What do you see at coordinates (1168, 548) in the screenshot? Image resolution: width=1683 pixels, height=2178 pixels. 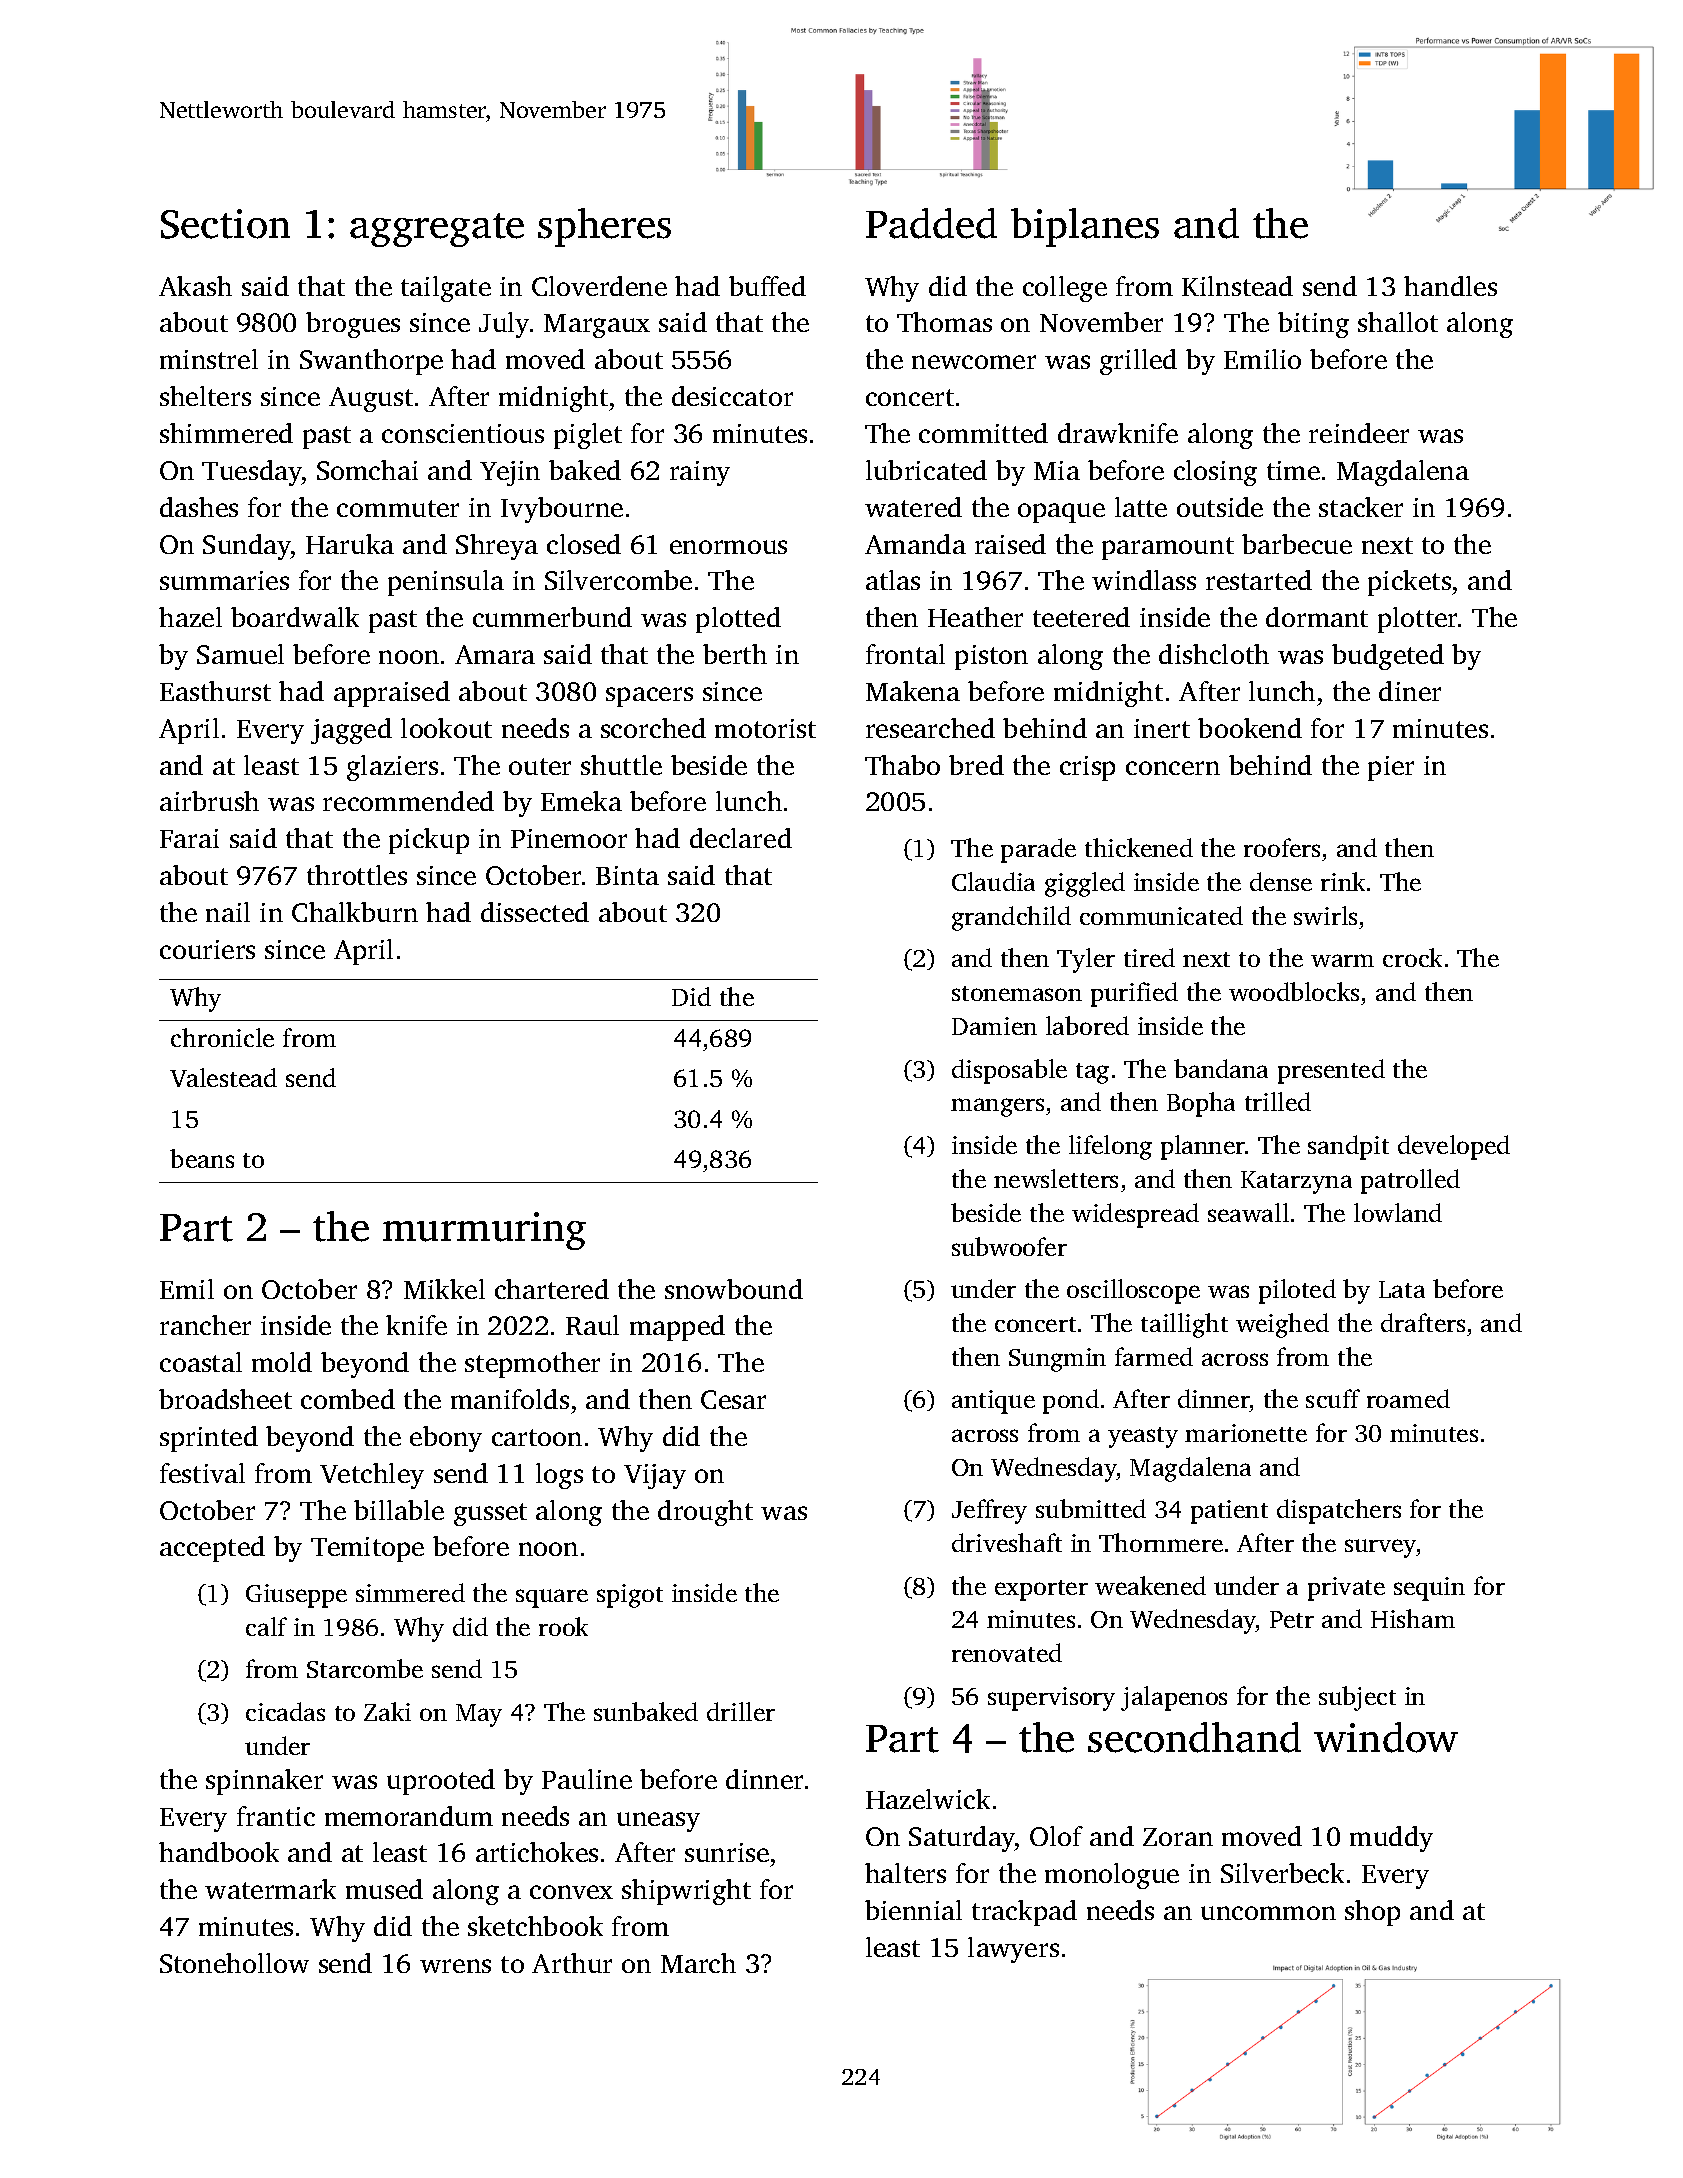 I see `paramount` at bounding box center [1168, 548].
